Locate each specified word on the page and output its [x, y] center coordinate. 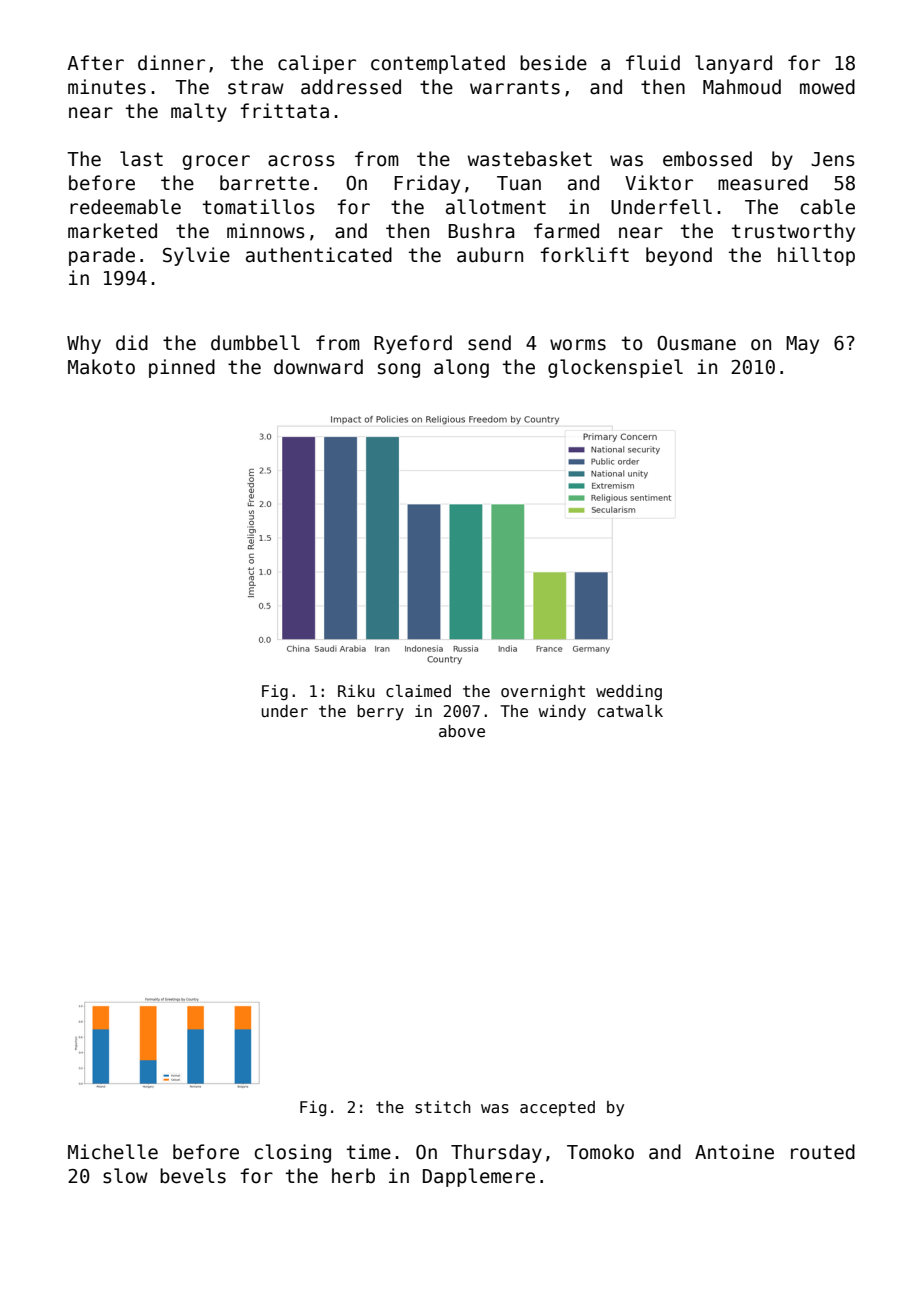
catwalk [630, 710]
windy [562, 713]
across [301, 161]
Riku [356, 691]
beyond [679, 256]
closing [292, 1153]
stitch [443, 1107]
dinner [171, 63]
